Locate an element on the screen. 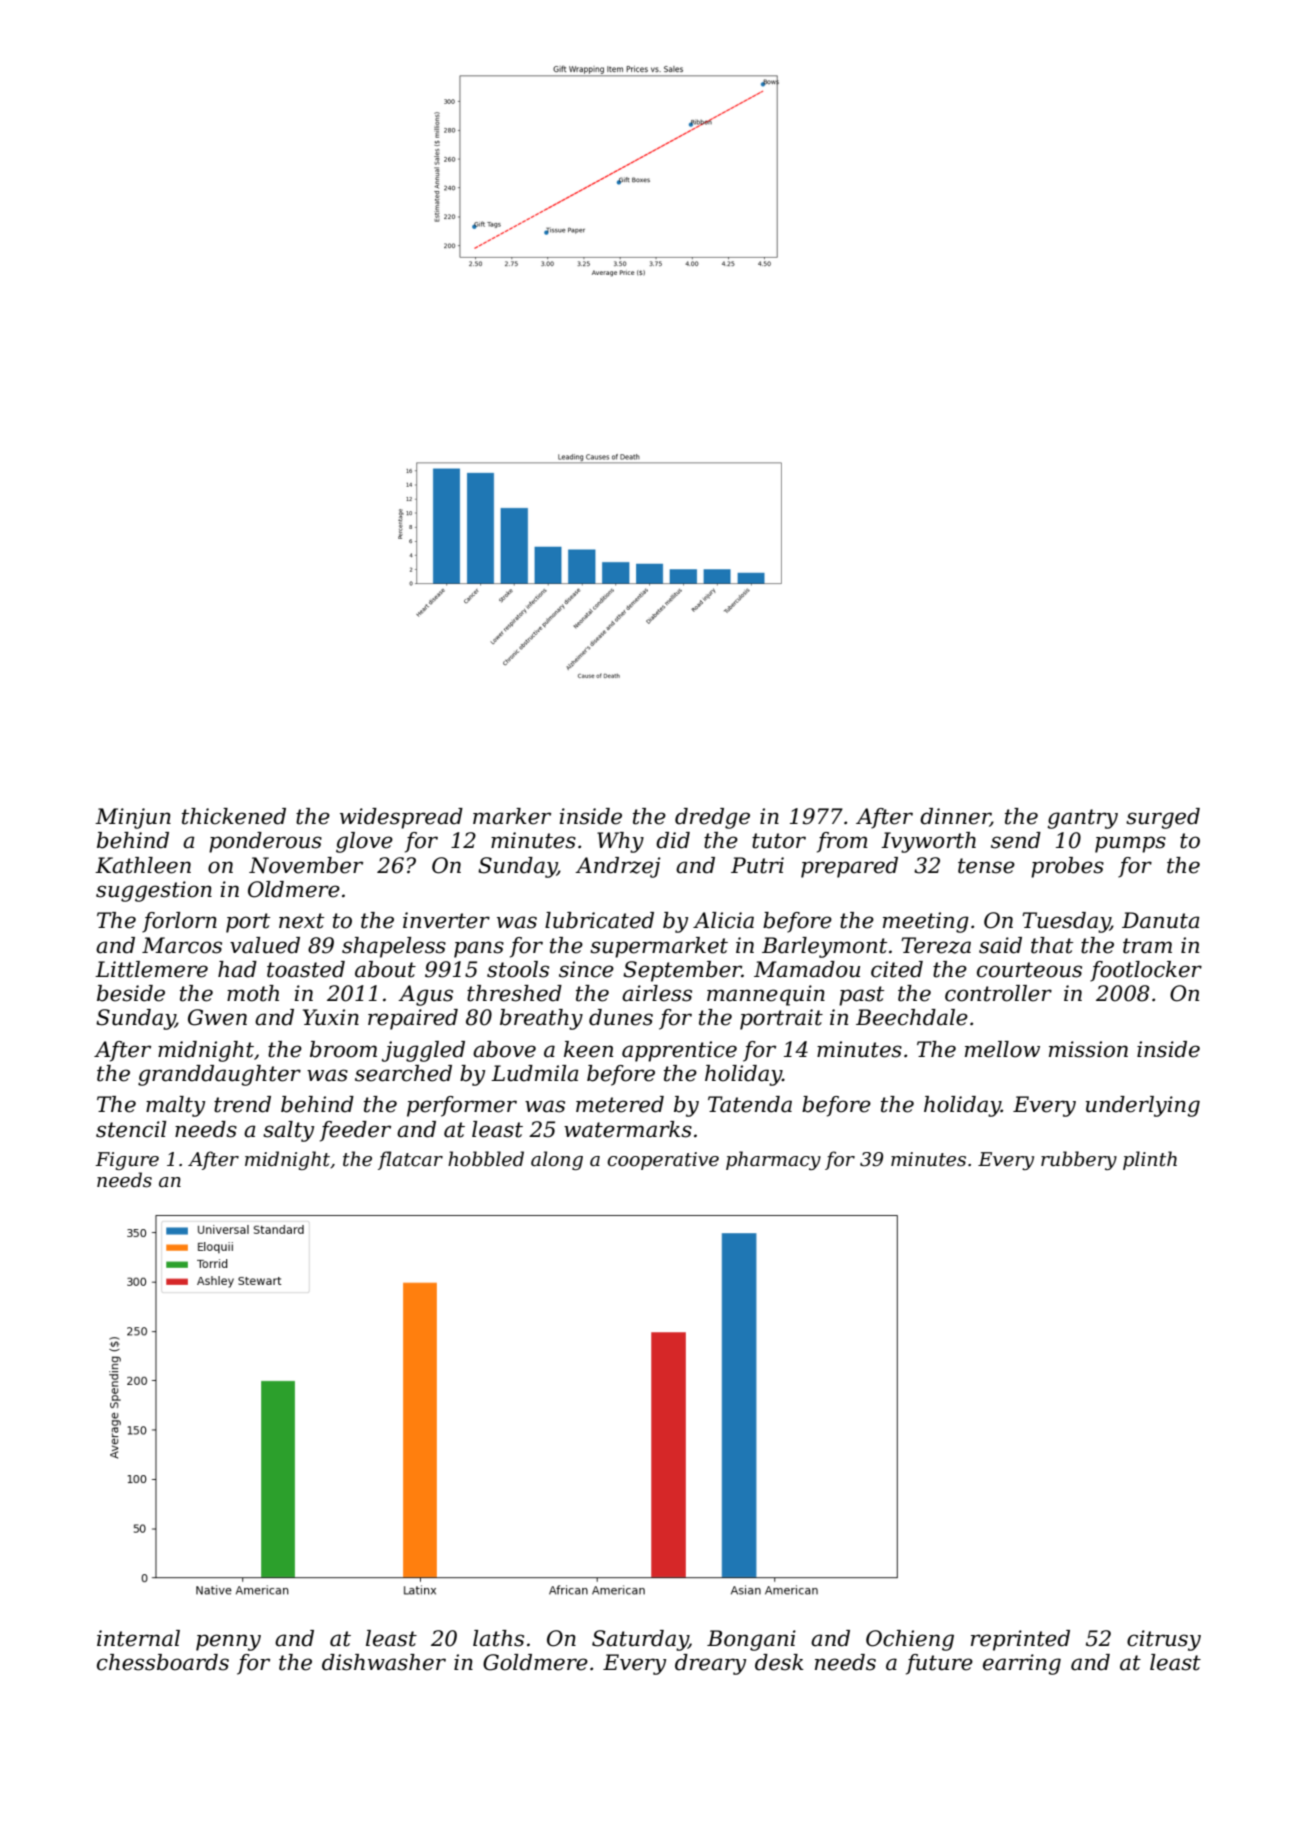 The width and height of the screenshot is (1297, 1835). rubbery is located at coordinates (1079, 1160).
